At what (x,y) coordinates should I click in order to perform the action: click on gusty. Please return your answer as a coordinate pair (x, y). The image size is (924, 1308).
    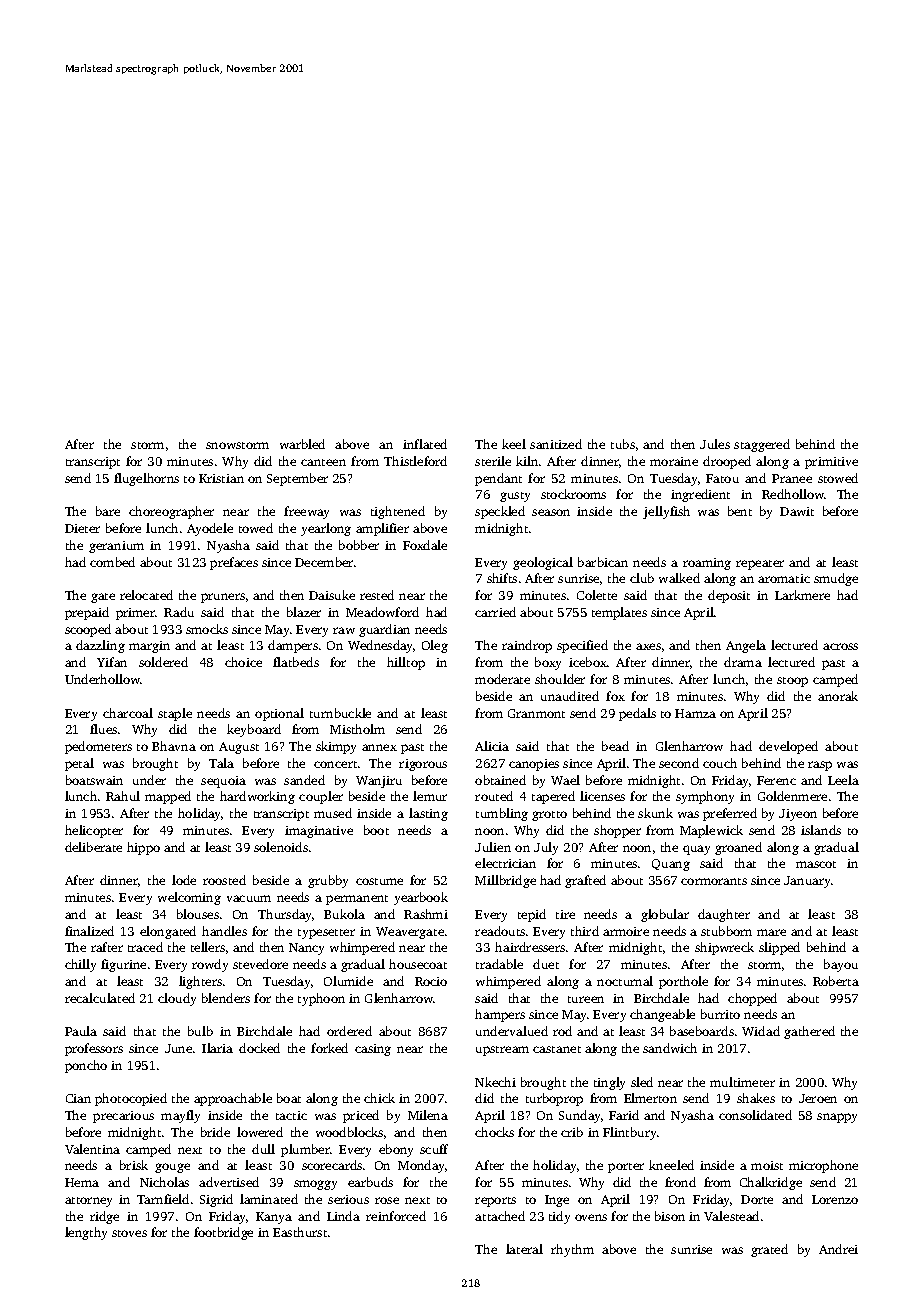
    Looking at the image, I should click on (515, 497).
